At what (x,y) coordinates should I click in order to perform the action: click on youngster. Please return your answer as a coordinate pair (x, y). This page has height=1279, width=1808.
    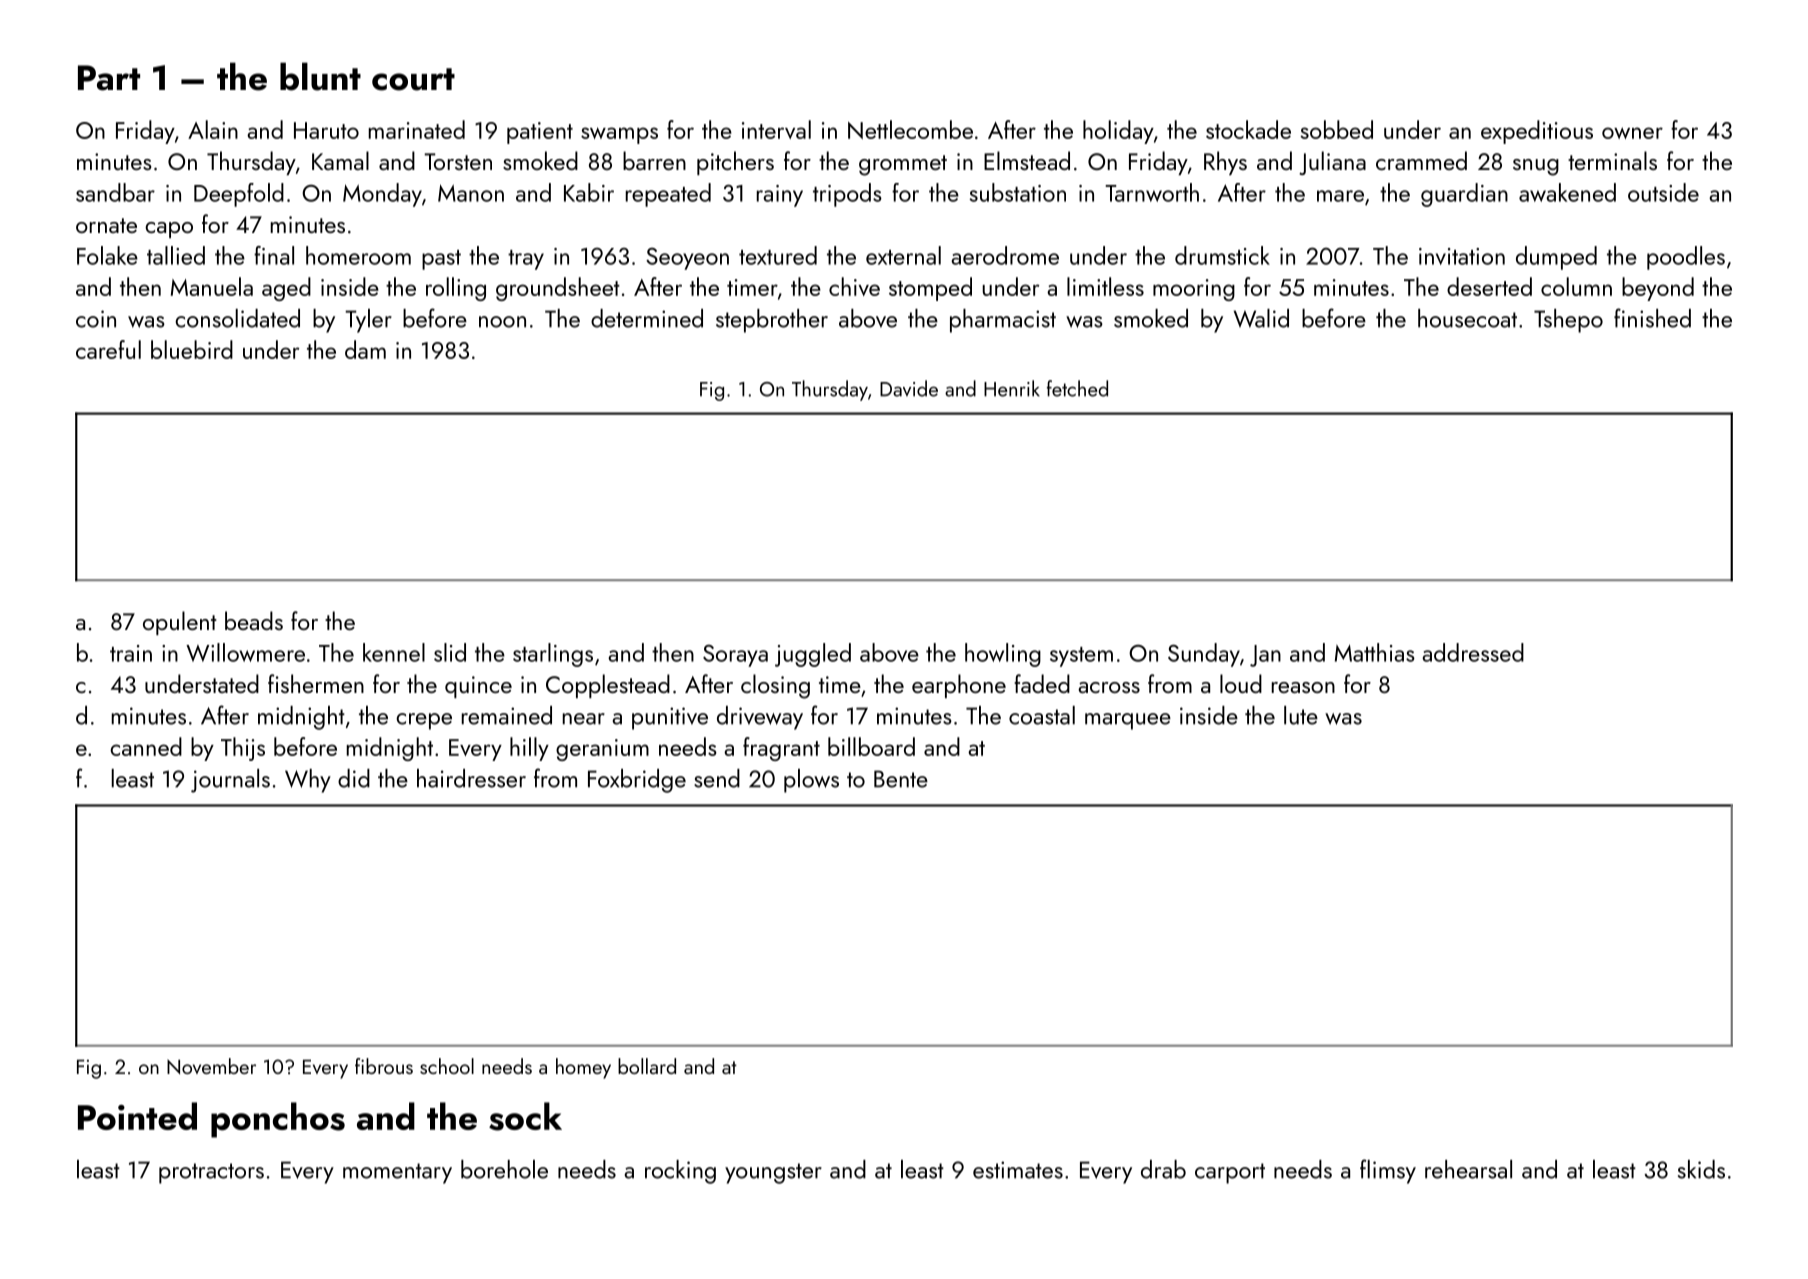
    Looking at the image, I should click on (773, 1173).
